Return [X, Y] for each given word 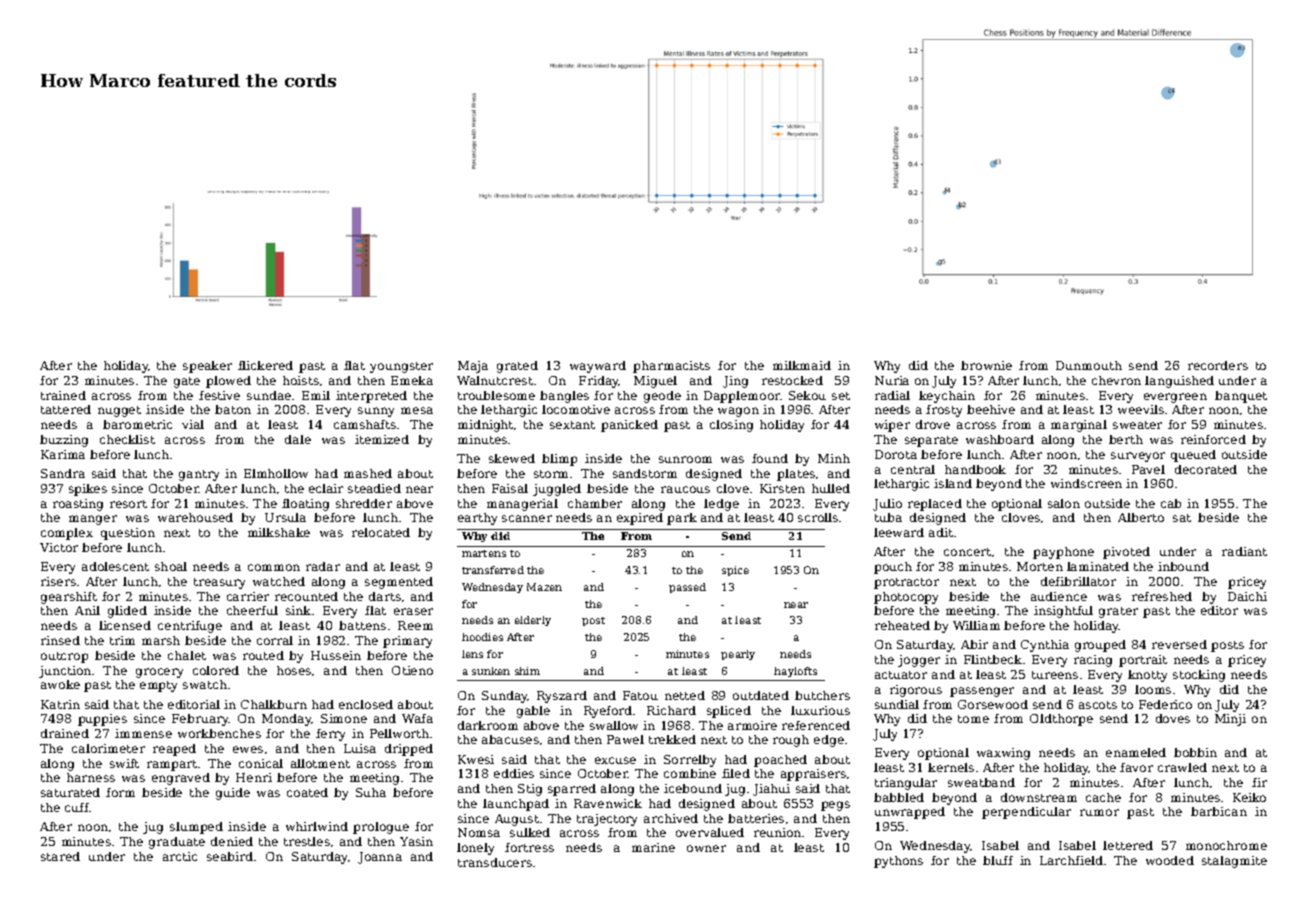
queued [1193, 456]
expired [640, 519]
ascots [1098, 705]
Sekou [807, 395]
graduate [177, 843]
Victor [59, 547]
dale [298, 439]
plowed [228, 382]
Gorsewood [993, 704]
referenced [816, 725]
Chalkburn [274, 704]
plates [796, 475]
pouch [893, 568]
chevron [1116, 380]
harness [91, 777]
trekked [672, 739]
